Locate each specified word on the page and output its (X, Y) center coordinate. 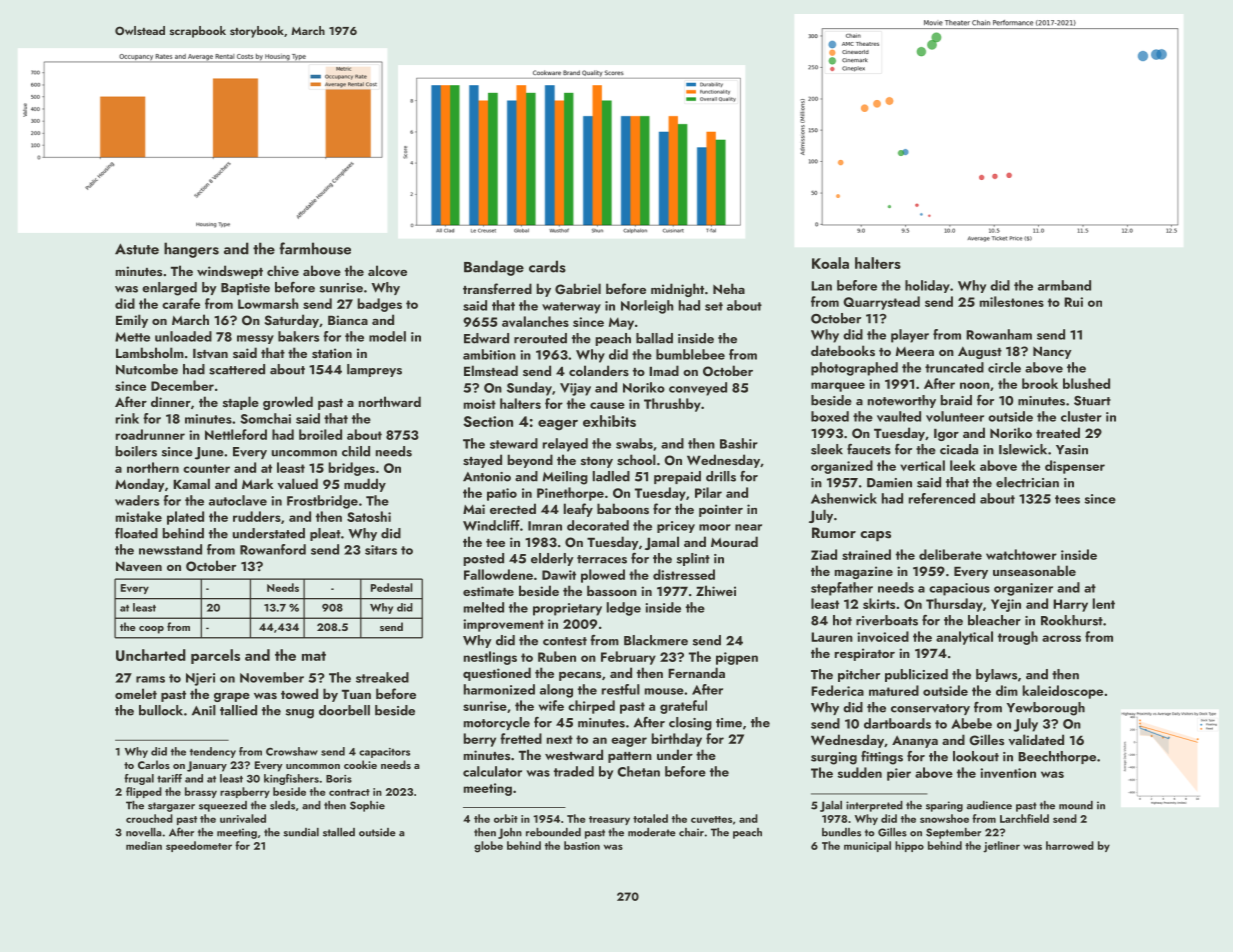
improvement (503, 625)
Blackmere (656, 640)
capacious (959, 589)
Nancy (1052, 352)
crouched (149, 818)
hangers (191, 250)
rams (150, 679)
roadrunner (150, 434)
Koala (830, 263)
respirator (865, 654)
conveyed (698, 389)
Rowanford (273, 549)
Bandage (494, 268)
